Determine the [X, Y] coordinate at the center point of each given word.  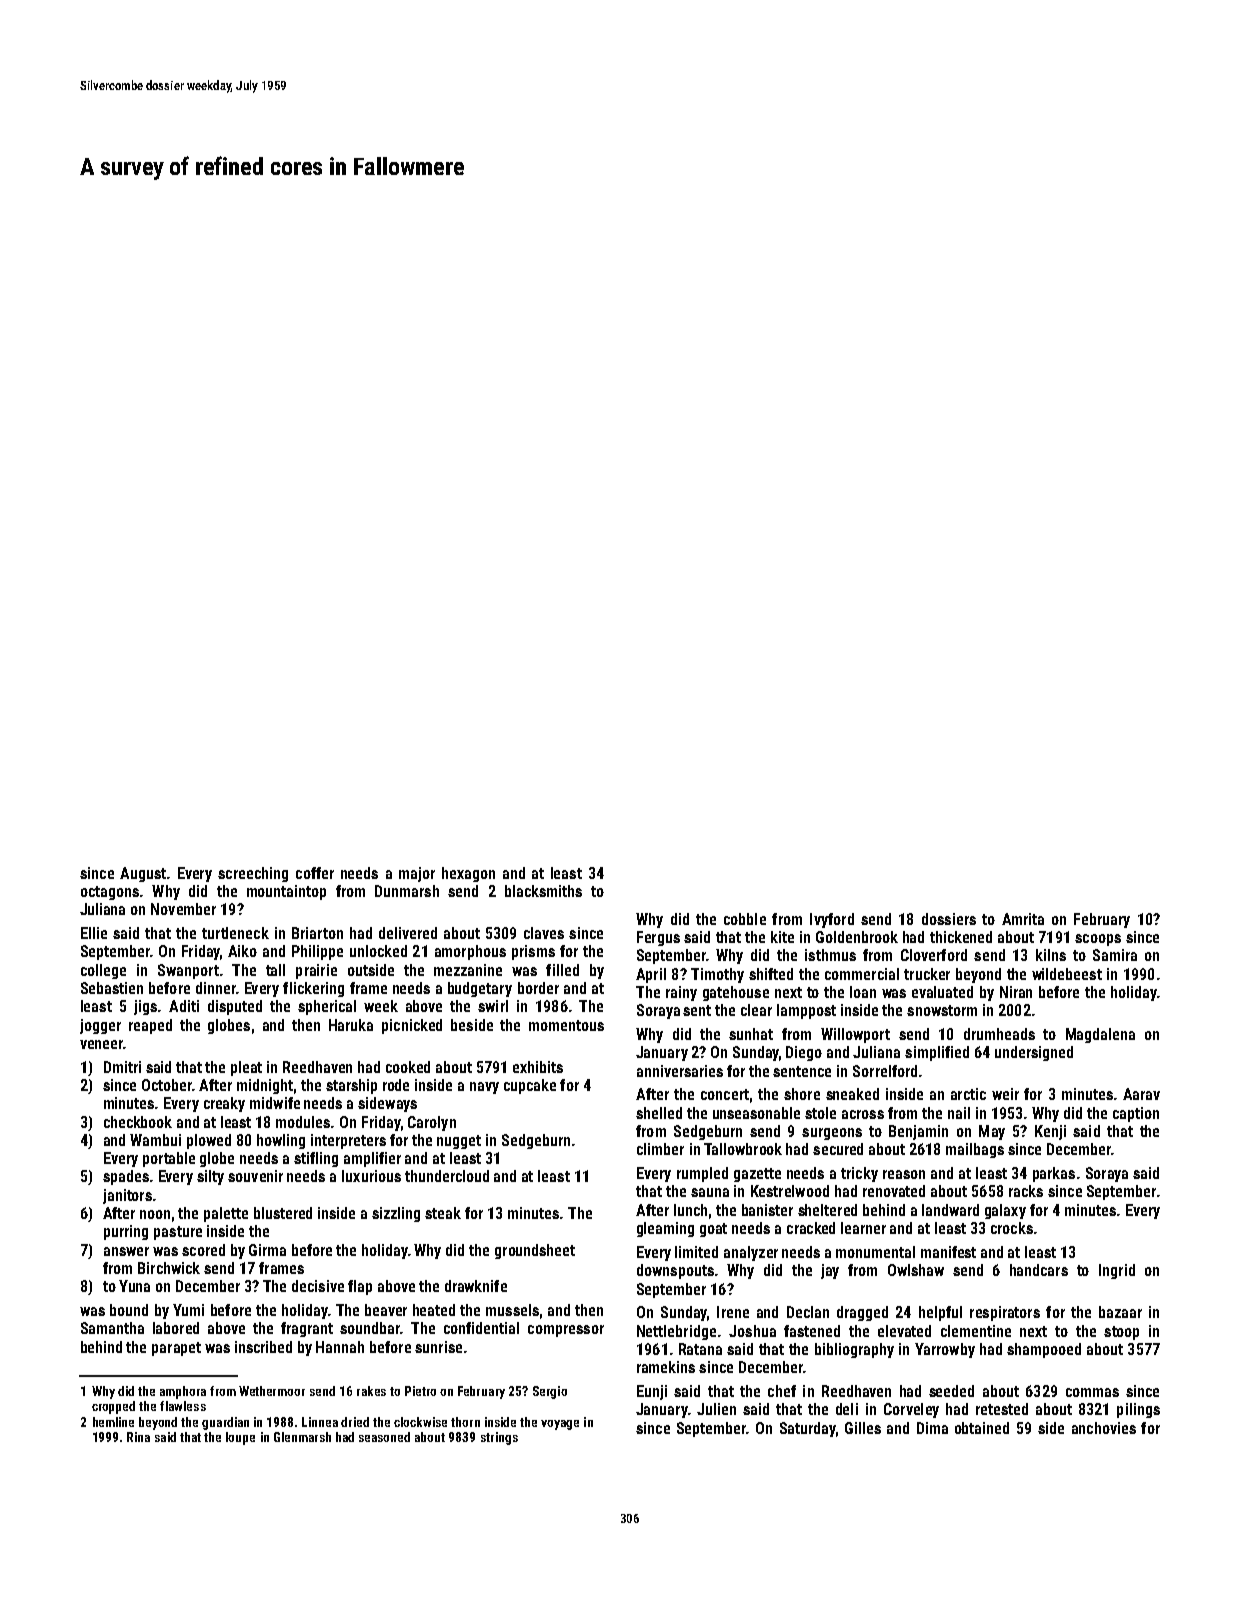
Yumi [188, 1310]
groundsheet [535, 1251]
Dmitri [122, 1067]
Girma [267, 1250]
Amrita [1023, 919]
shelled [659, 1113]
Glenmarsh [302, 1437]
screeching [253, 874]
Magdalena [1100, 1035]
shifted [771, 974]
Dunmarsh [407, 891]
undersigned [1034, 1053]
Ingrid [1117, 1271]
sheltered [827, 1210]
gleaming [665, 1229]
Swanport [188, 971]
